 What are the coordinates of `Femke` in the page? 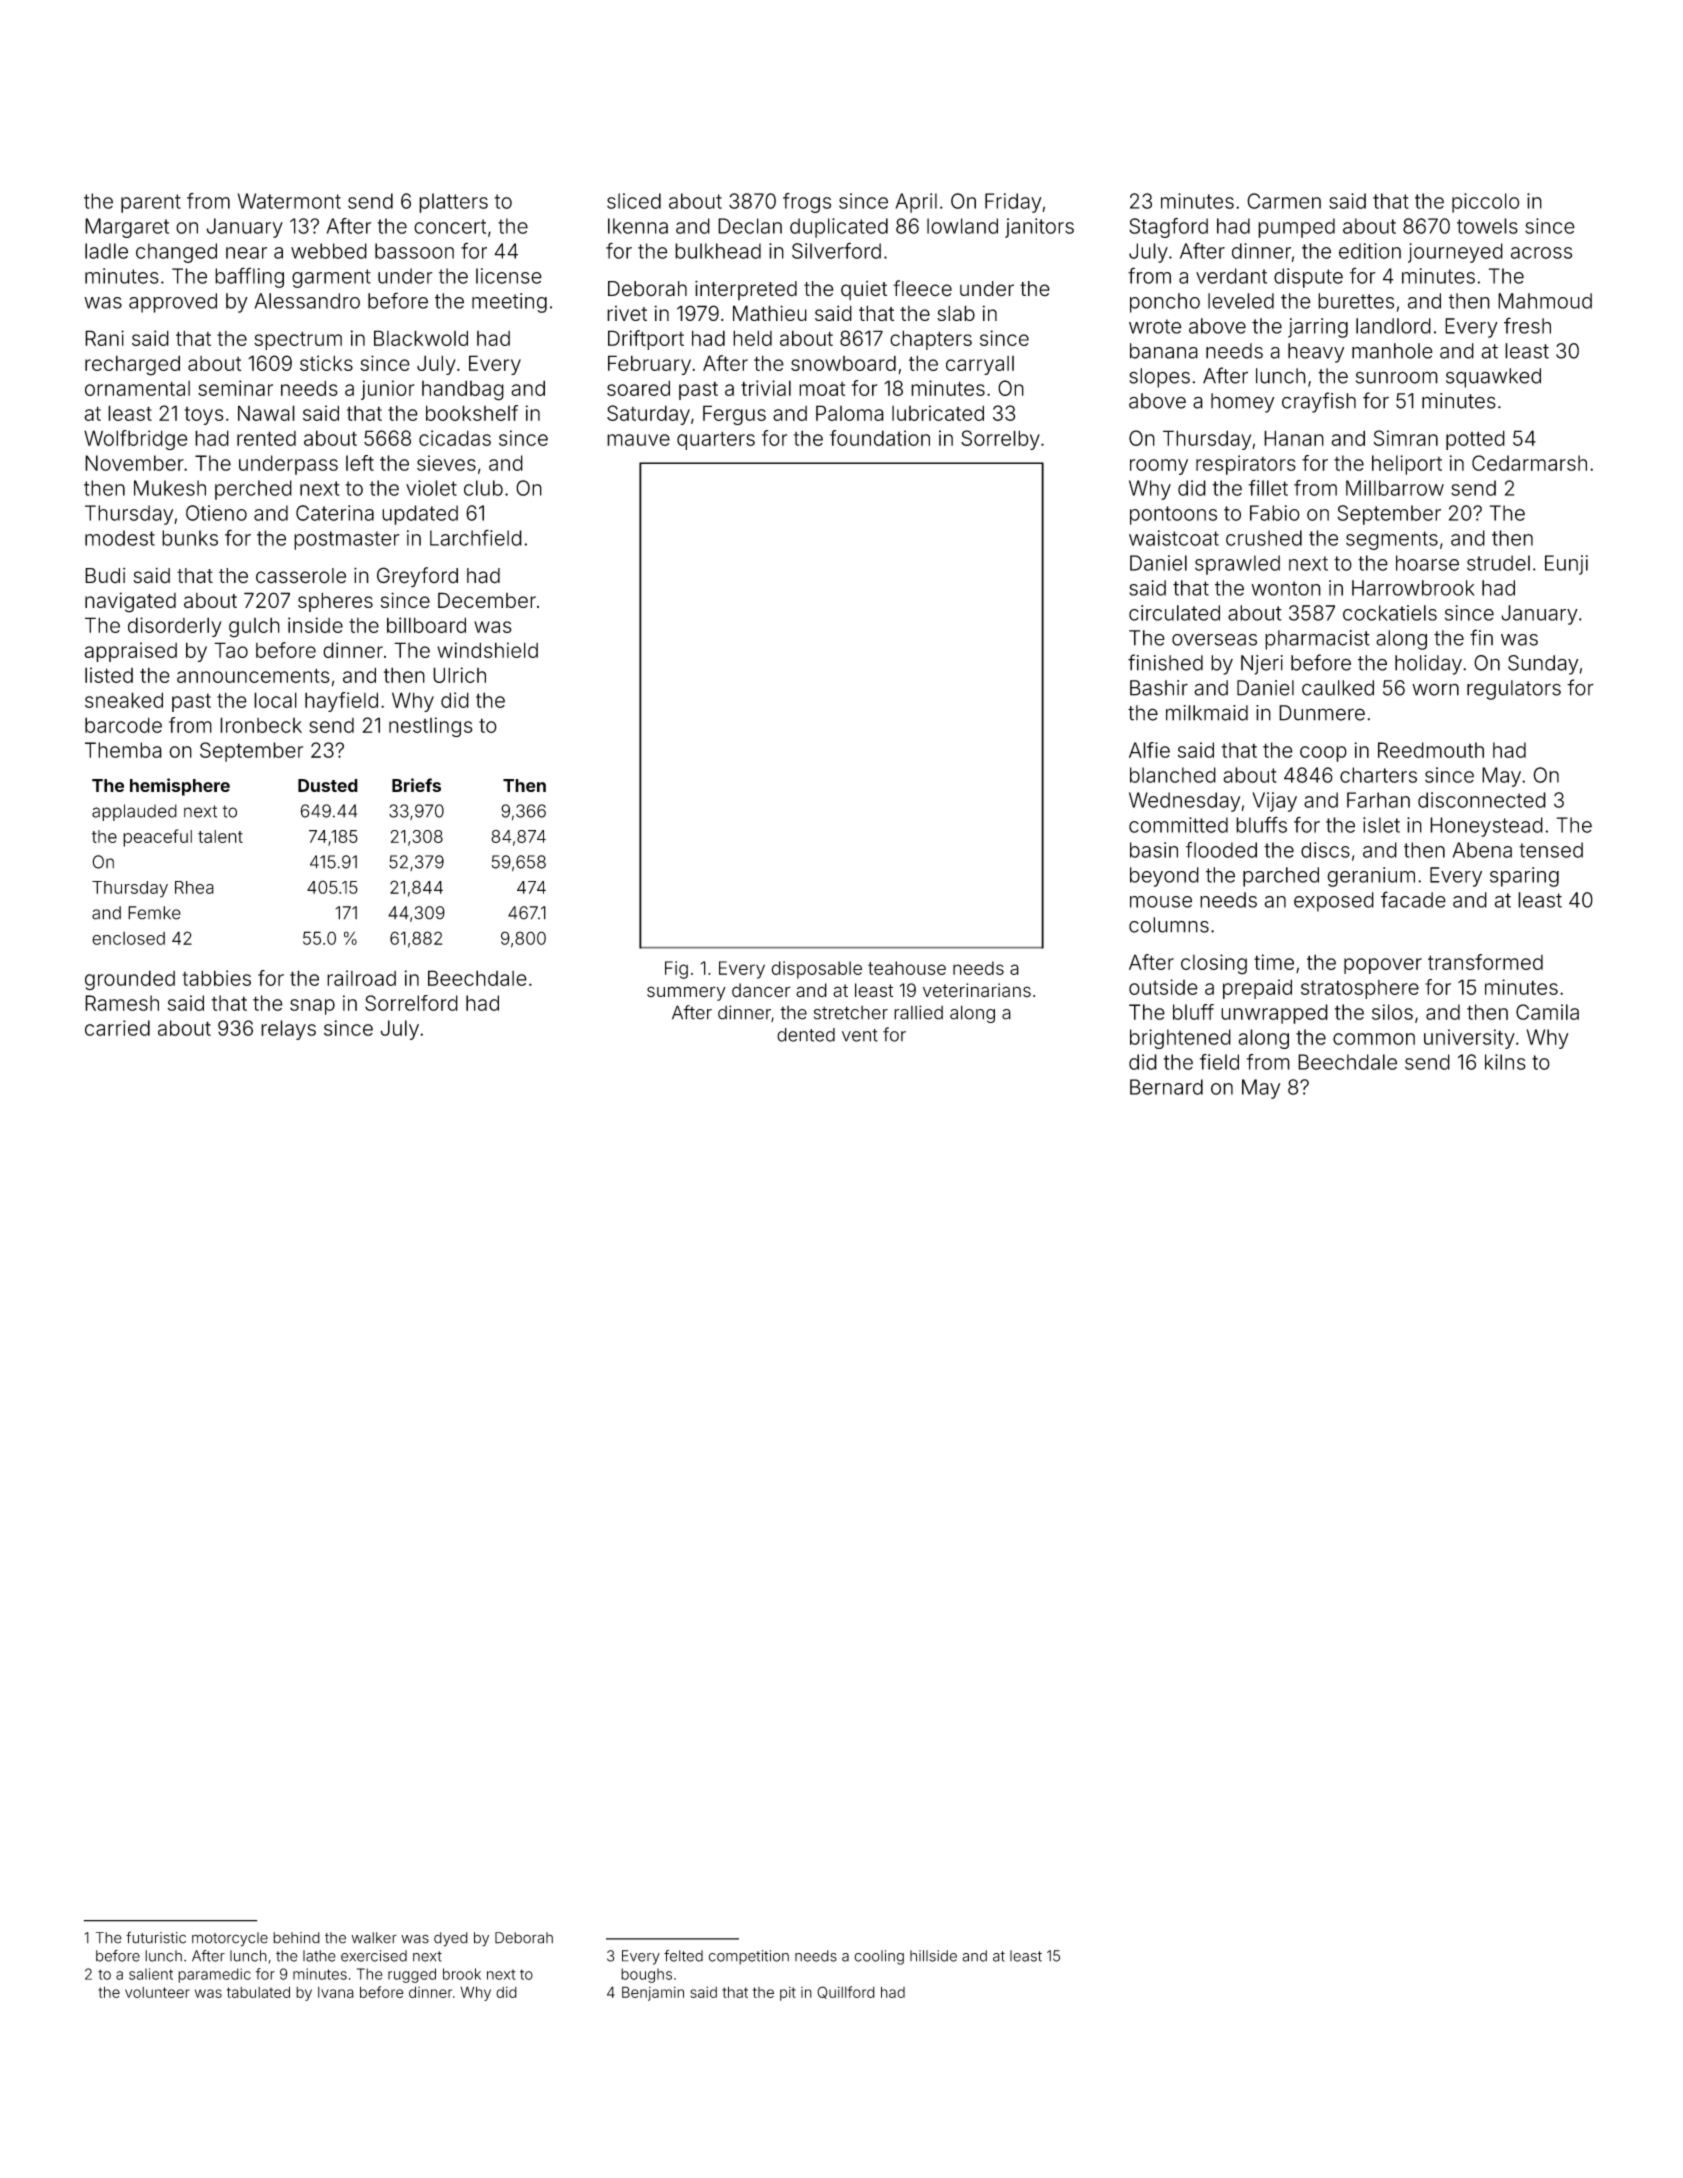 It's located at (154, 913).
